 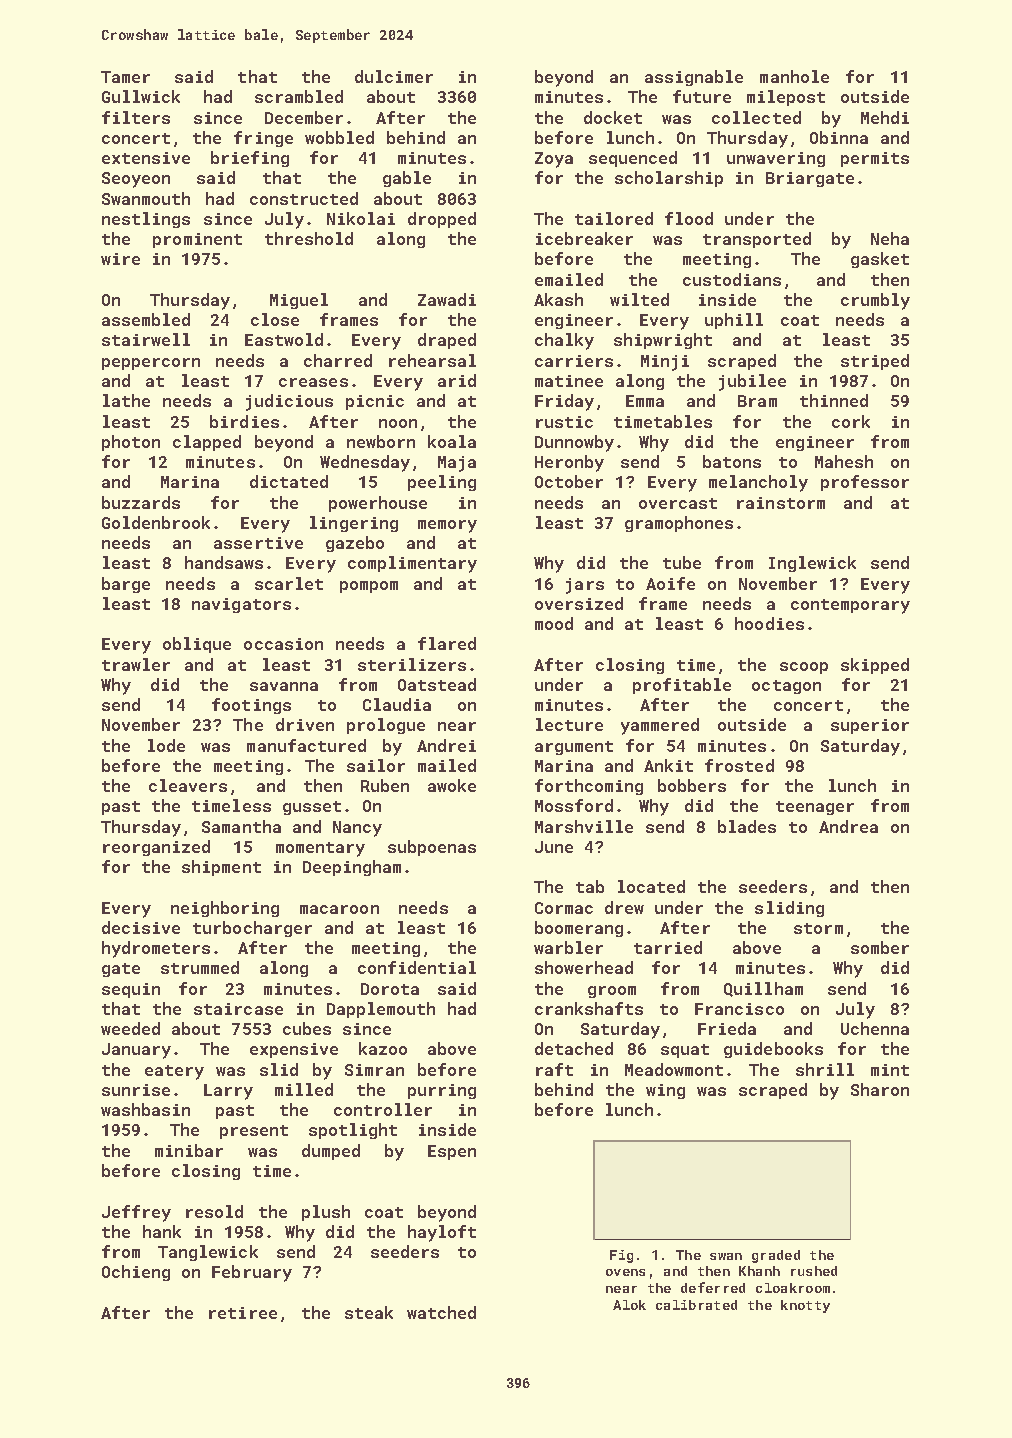 What do you see at coordinates (574, 361) in the document?
I see `carriers` at bounding box center [574, 361].
